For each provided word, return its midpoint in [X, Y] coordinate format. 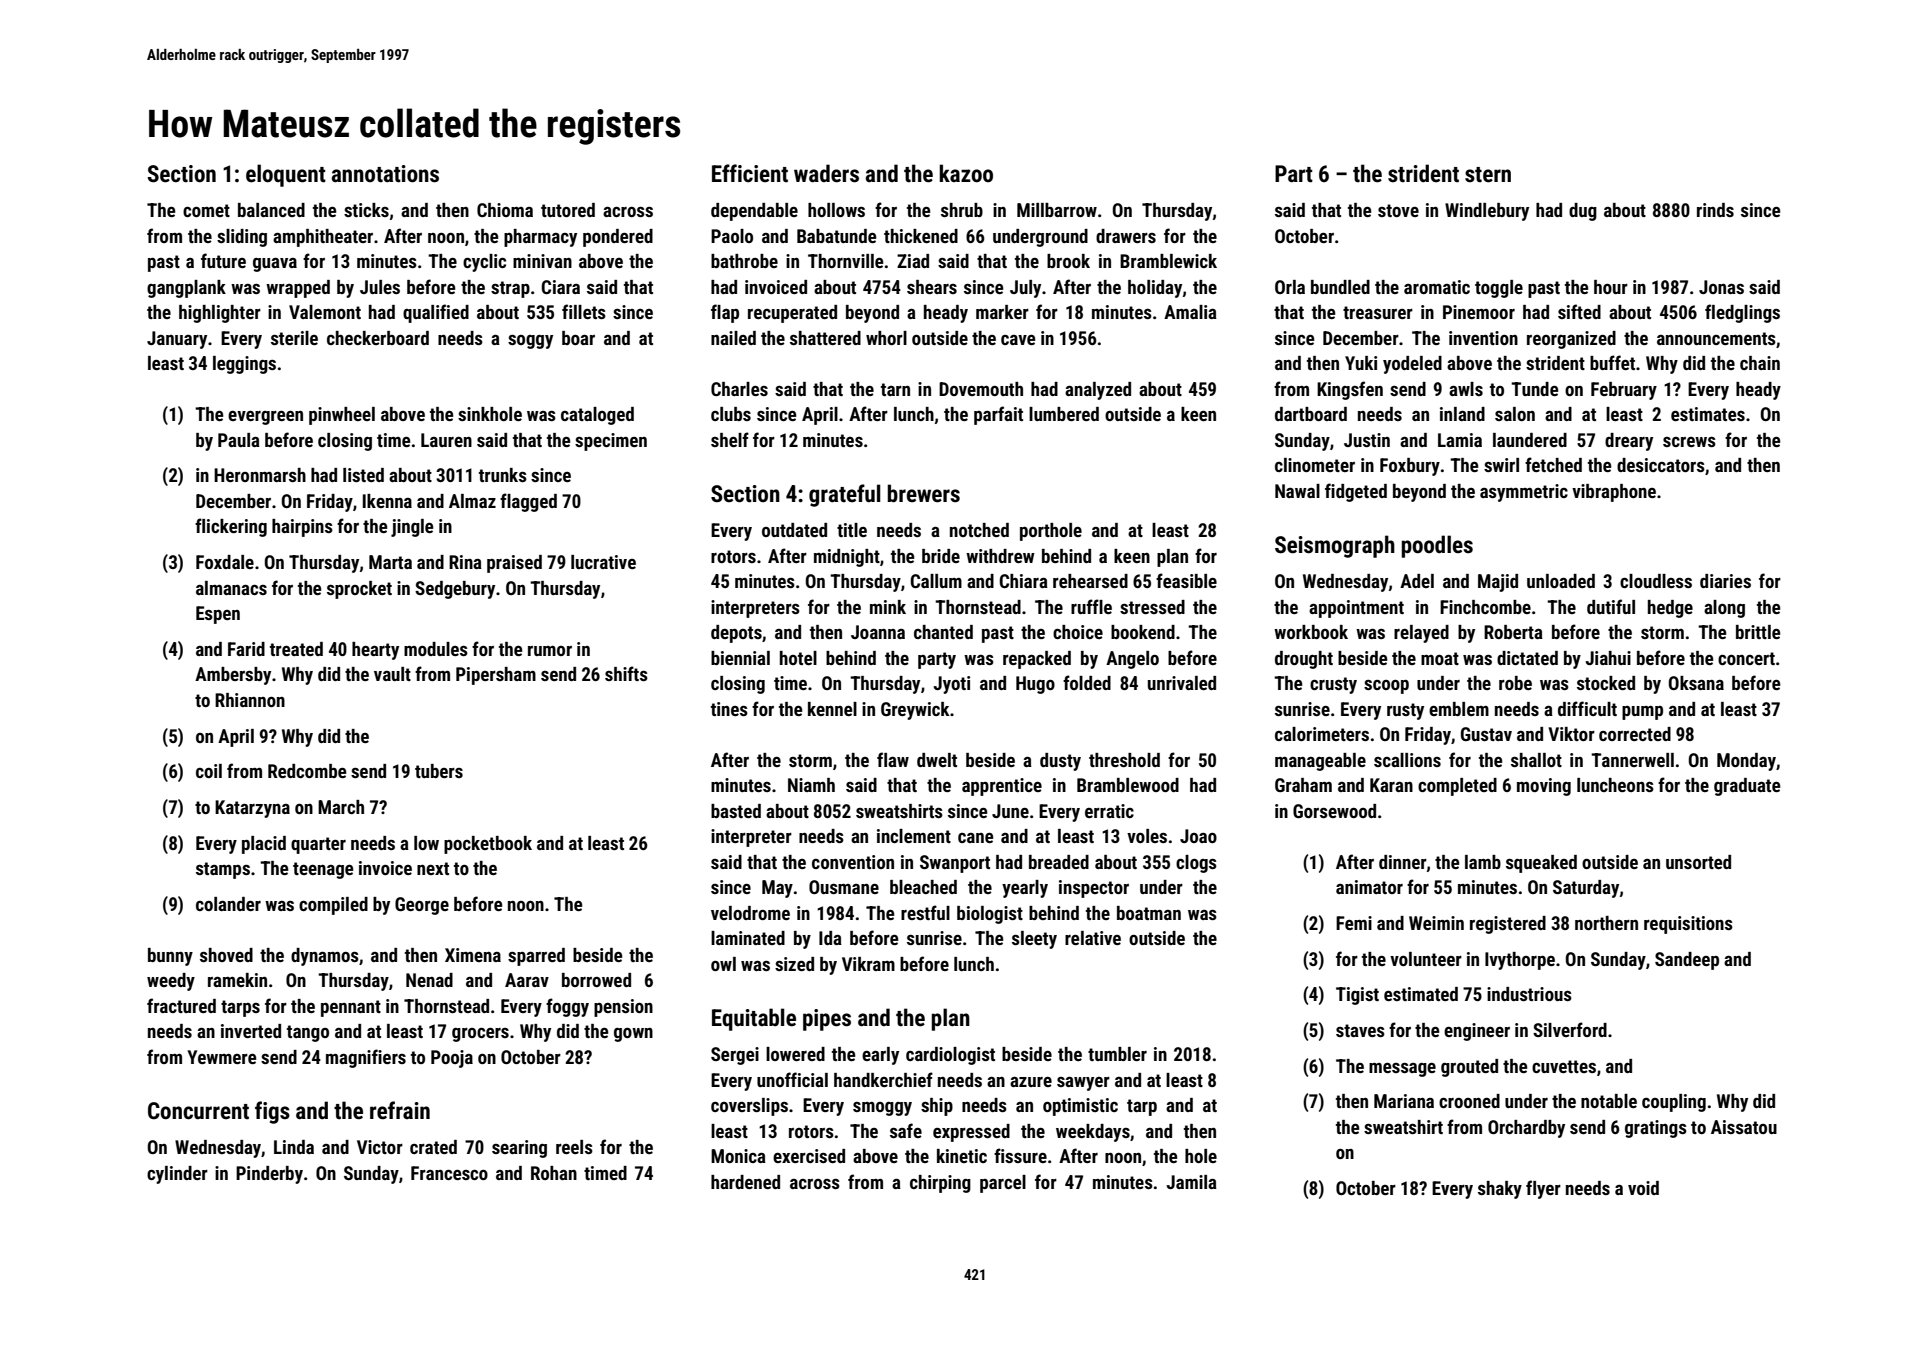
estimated [1421, 994]
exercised [809, 1156]
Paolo [732, 236]
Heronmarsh [260, 475]
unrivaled [1182, 683]
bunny [170, 957]
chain [1760, 363]
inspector [1094, 889]
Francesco [449, 1173]
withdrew [1000, 556]
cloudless [1656, 581]
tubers [439, 771]
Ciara [560, 287]
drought [1304, 660]
